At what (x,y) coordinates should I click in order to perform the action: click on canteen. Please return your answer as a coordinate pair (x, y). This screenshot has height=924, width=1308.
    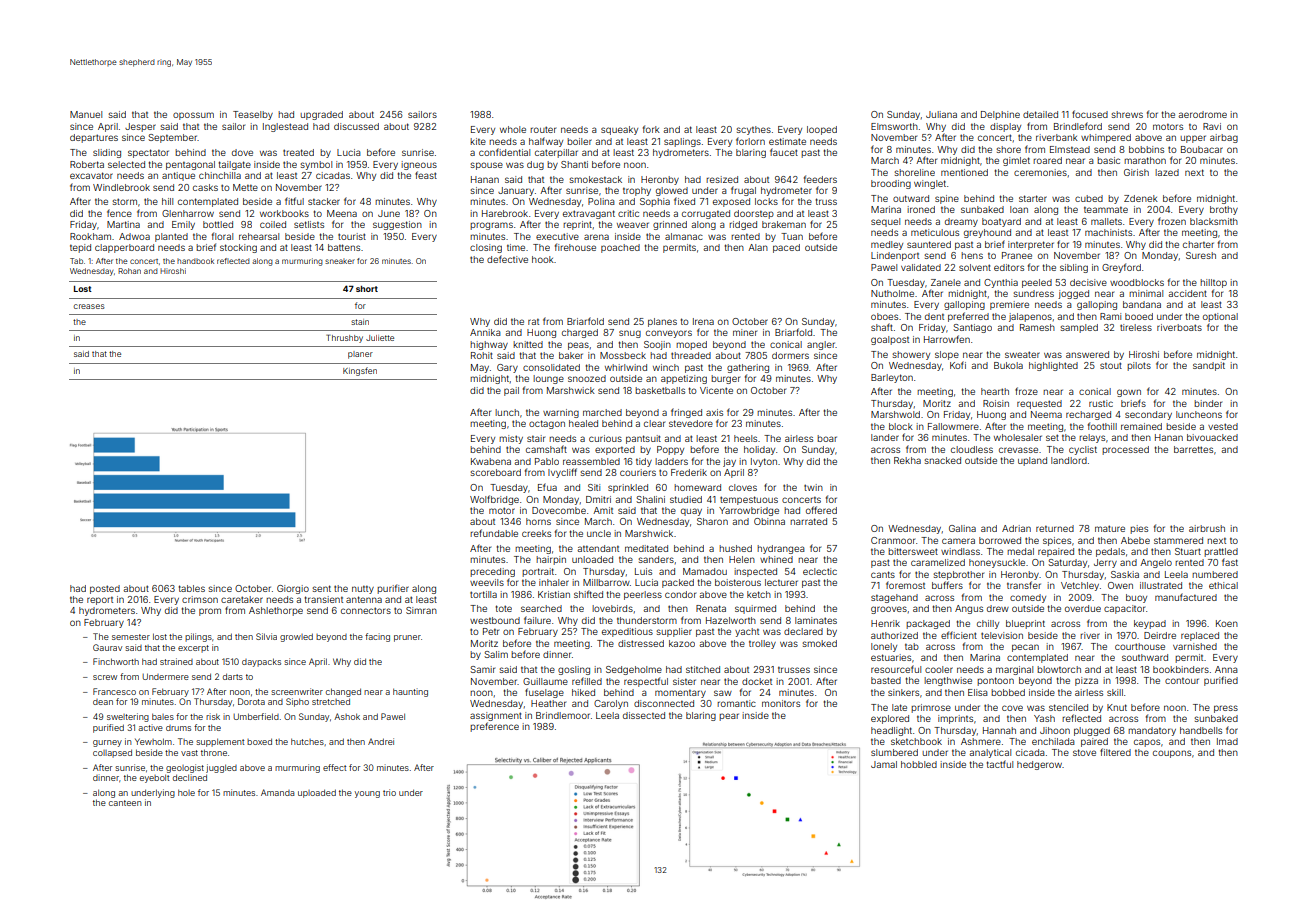
    Looking at the image, I should click on (125, 803).
